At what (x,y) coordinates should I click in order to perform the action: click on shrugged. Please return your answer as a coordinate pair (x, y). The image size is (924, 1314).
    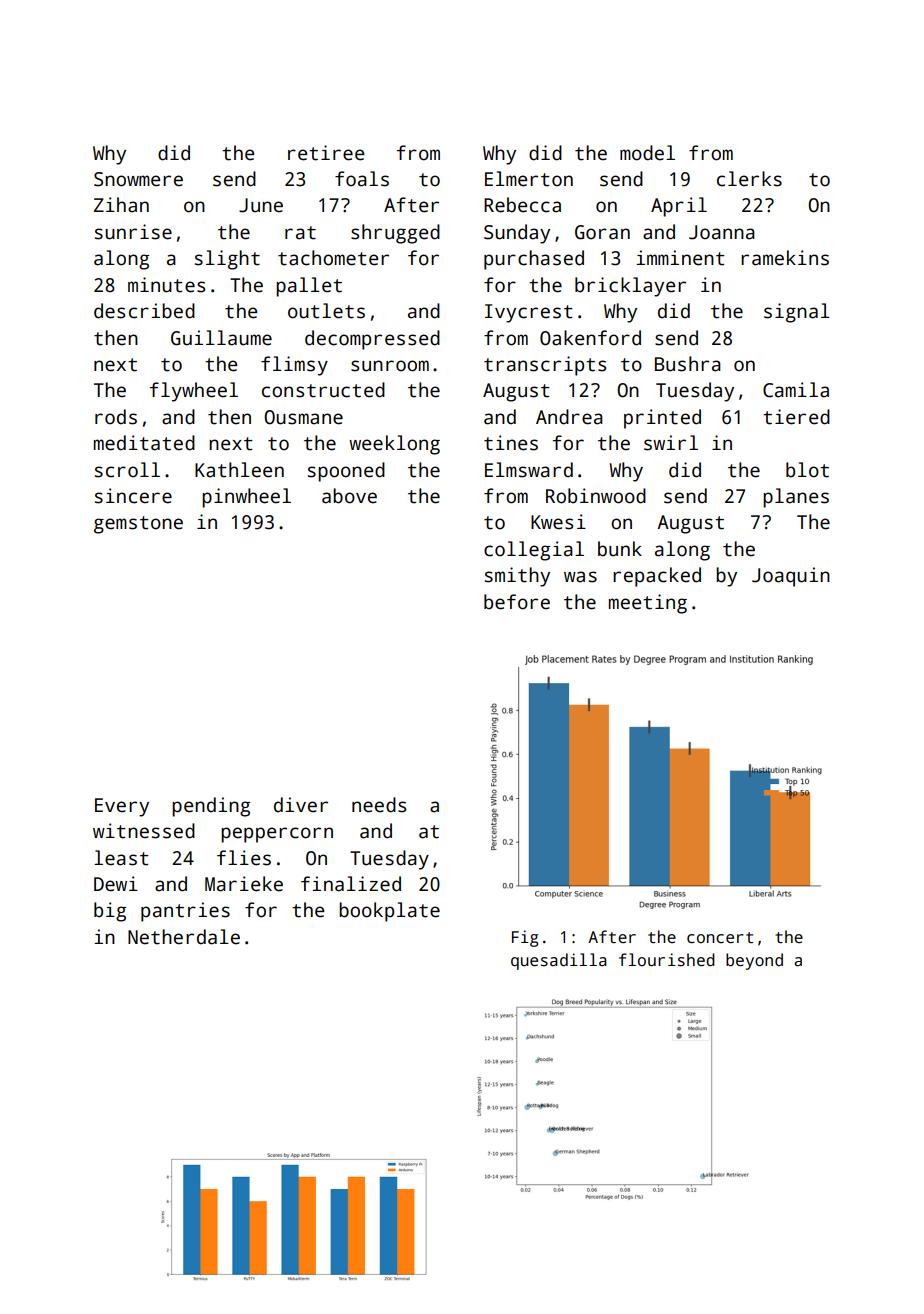
    Looking at the image, I should click on (395, 234).
